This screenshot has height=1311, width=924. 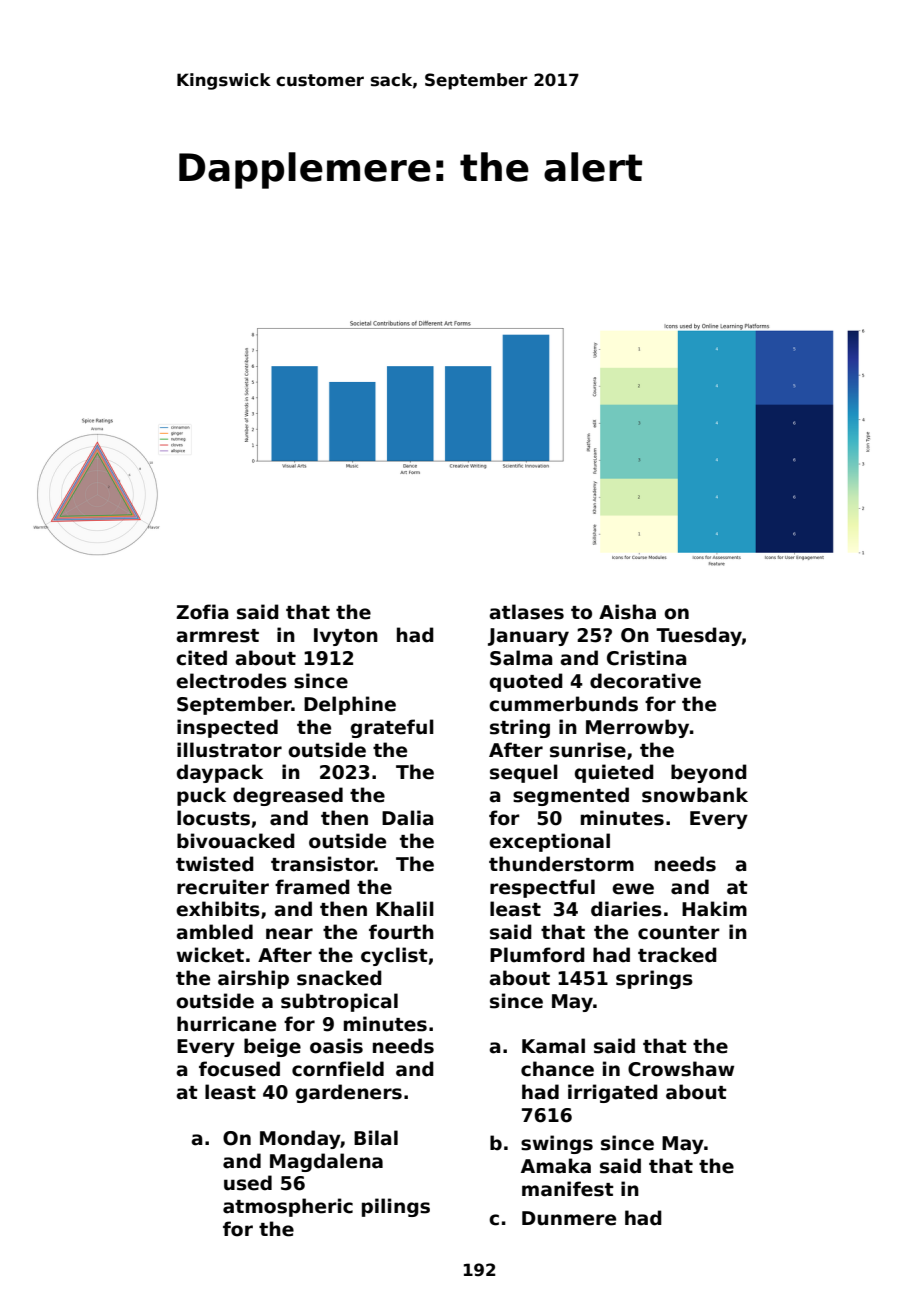 I want to click on exceptional, so click(x=549, y=842).
